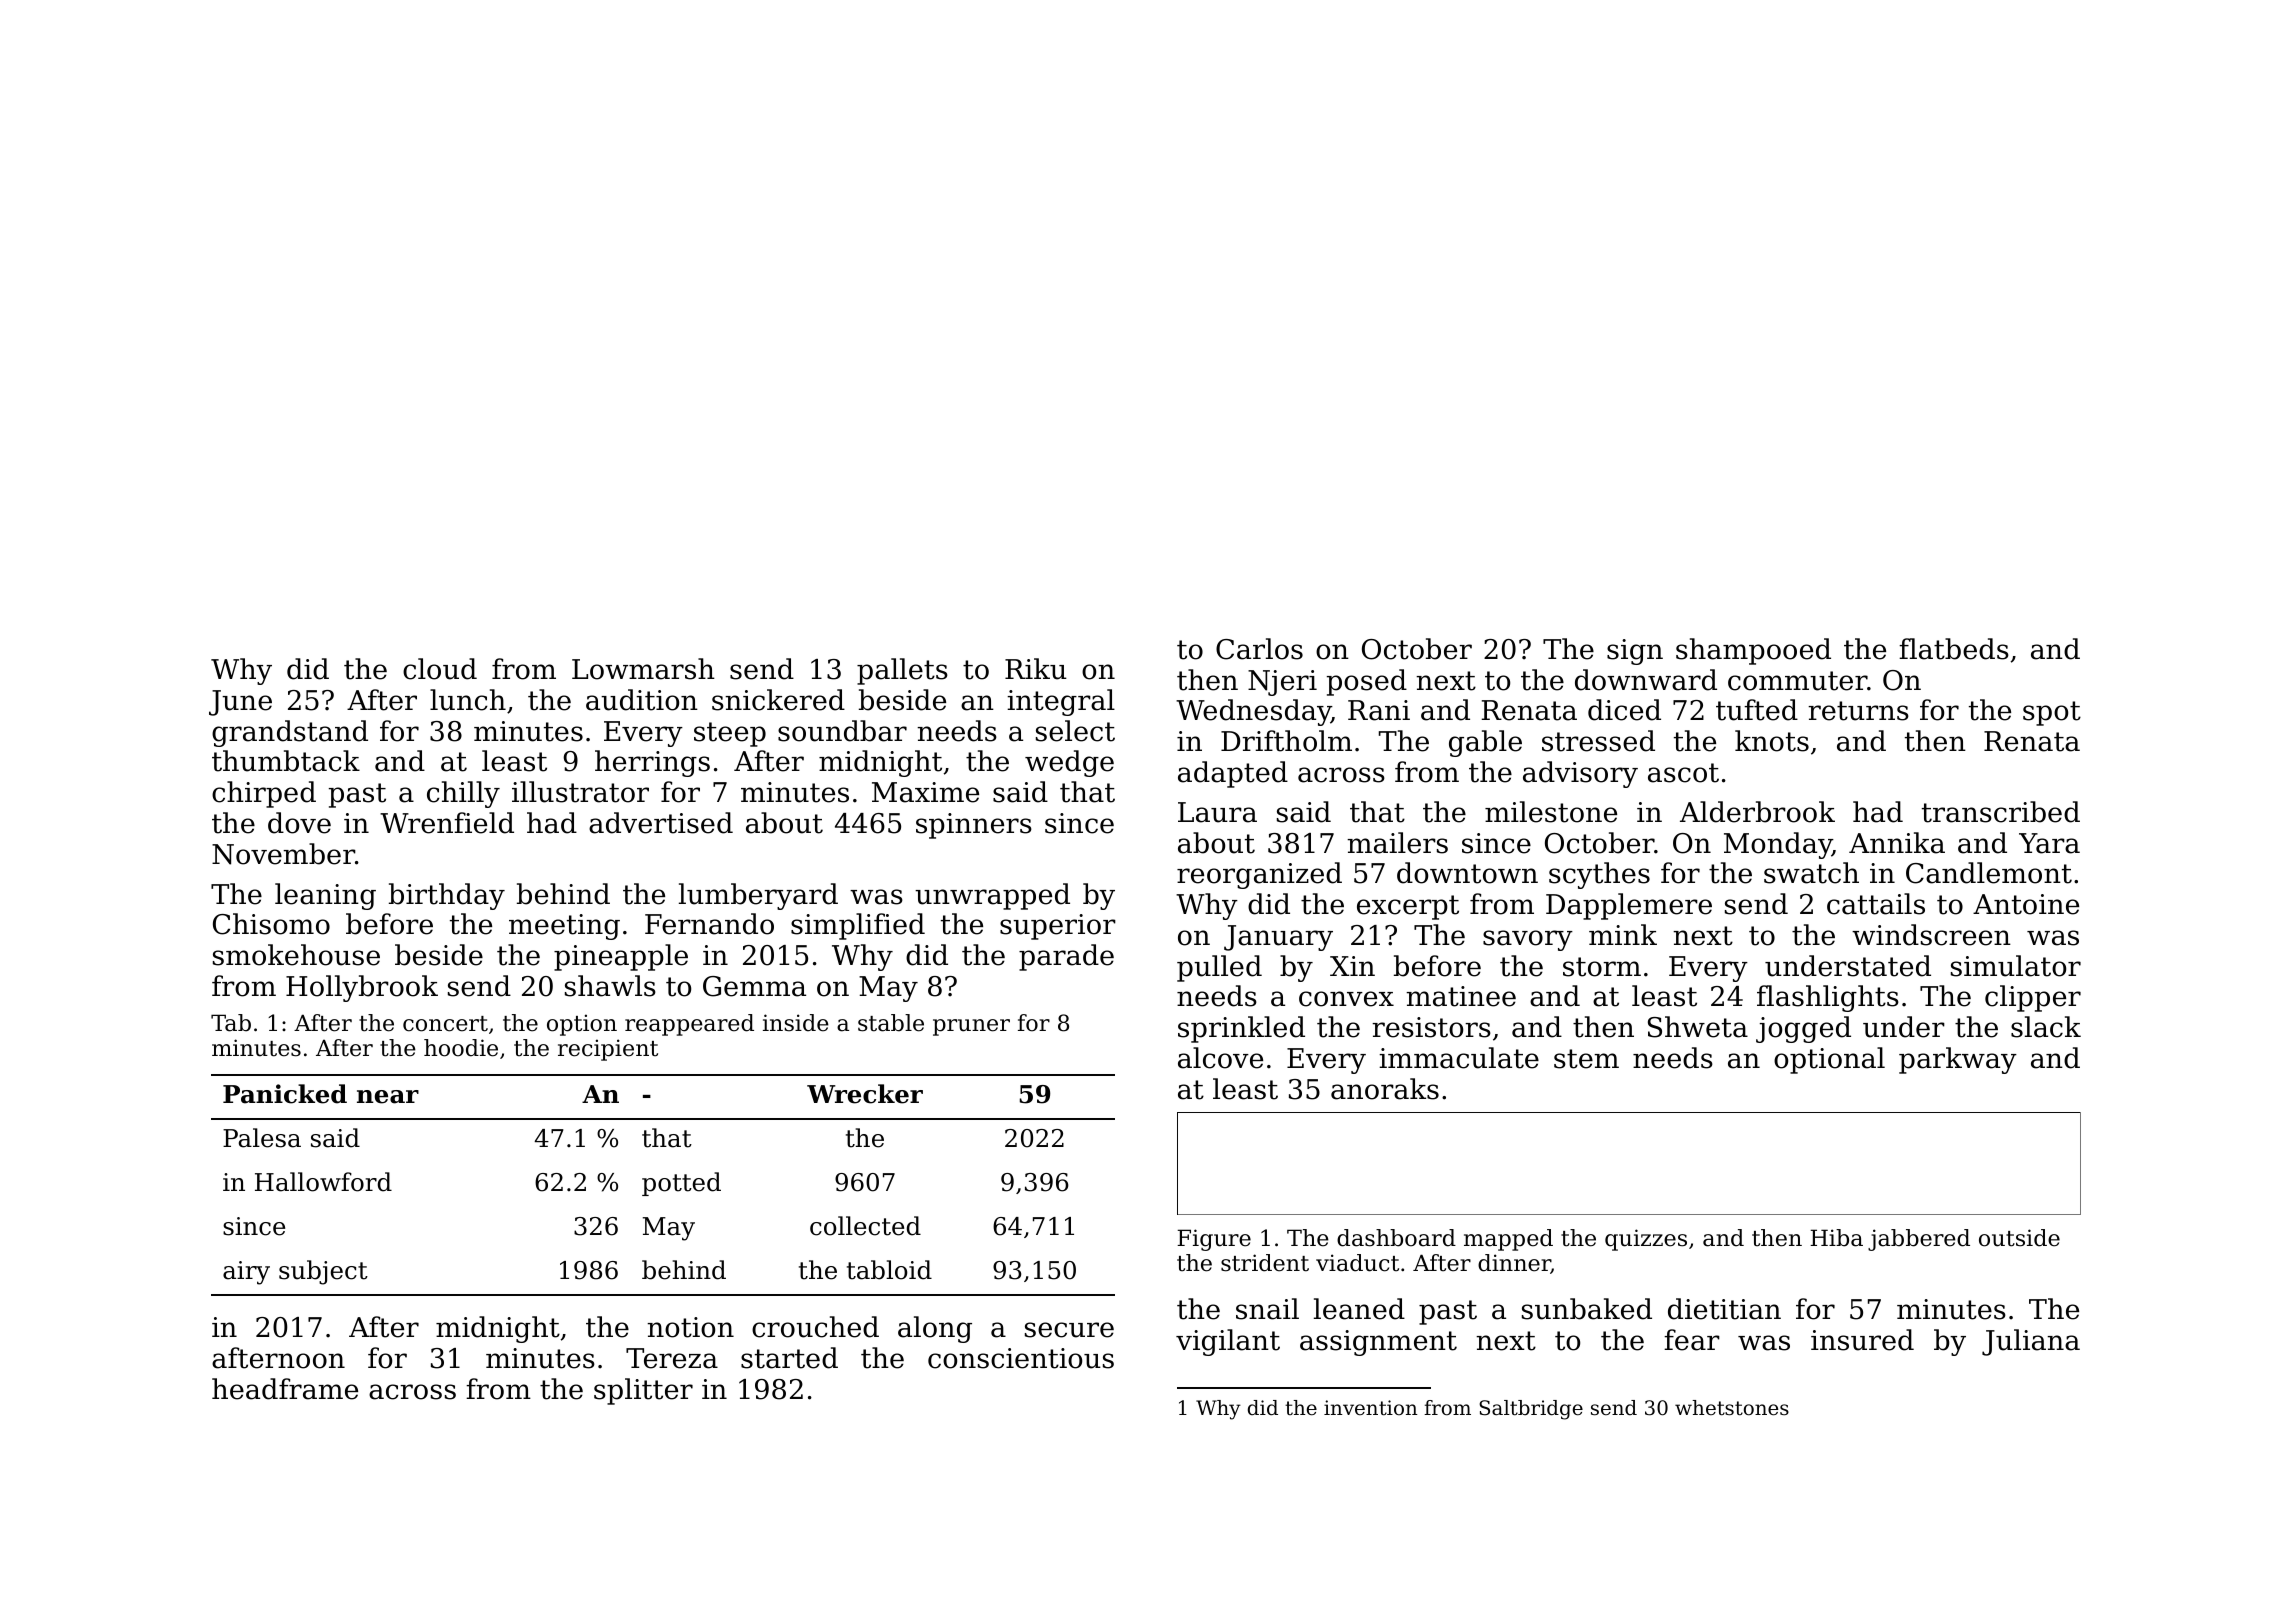  What do you see at coordinates (290, 733) in the image?
I see `grandstand` at bounding box center [290, 733].
